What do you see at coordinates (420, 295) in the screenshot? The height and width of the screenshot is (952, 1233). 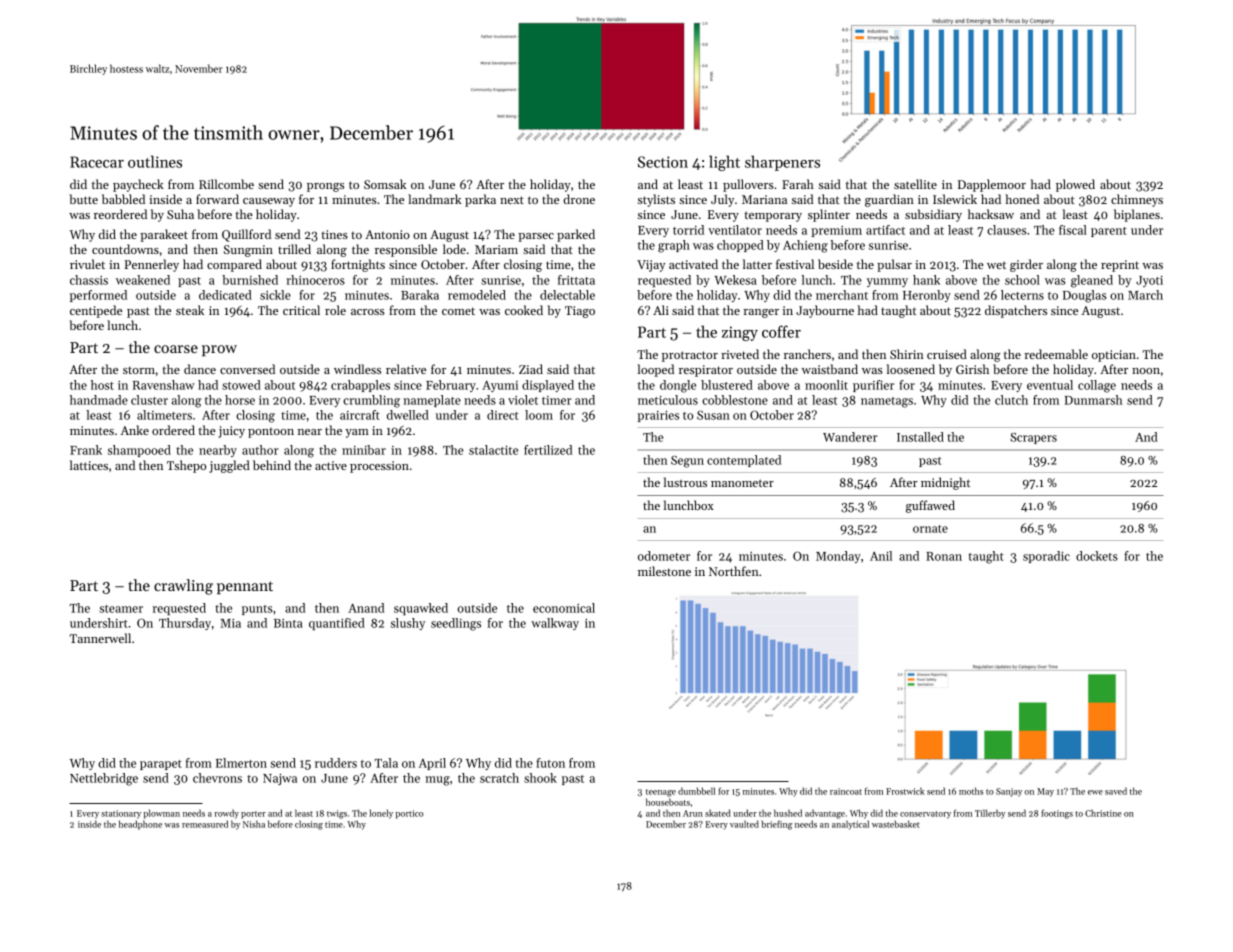 I see `Baraka` at bounding box center [420, 295].
